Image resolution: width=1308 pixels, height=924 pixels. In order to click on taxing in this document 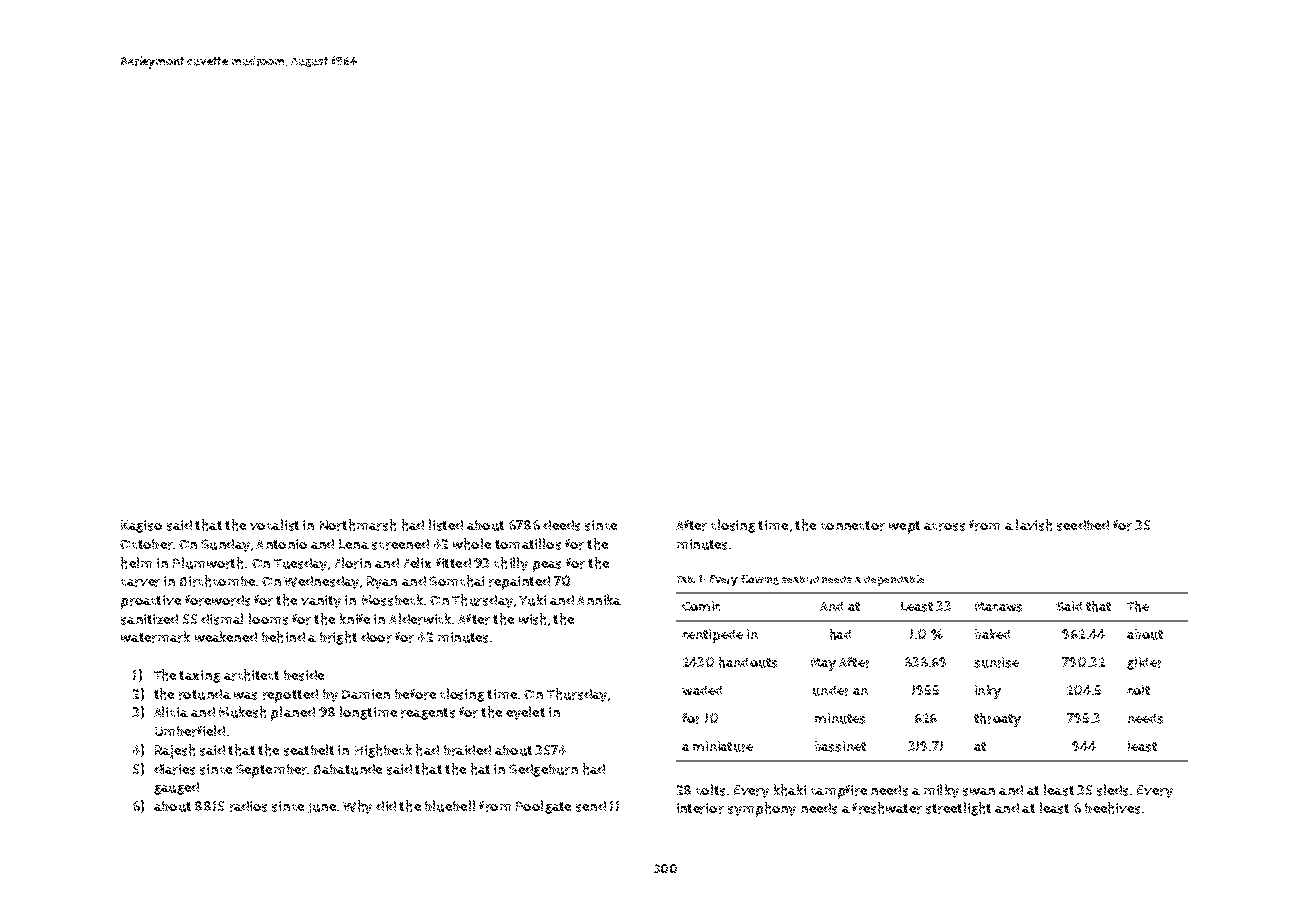, I will do `click(199, 676)`.
